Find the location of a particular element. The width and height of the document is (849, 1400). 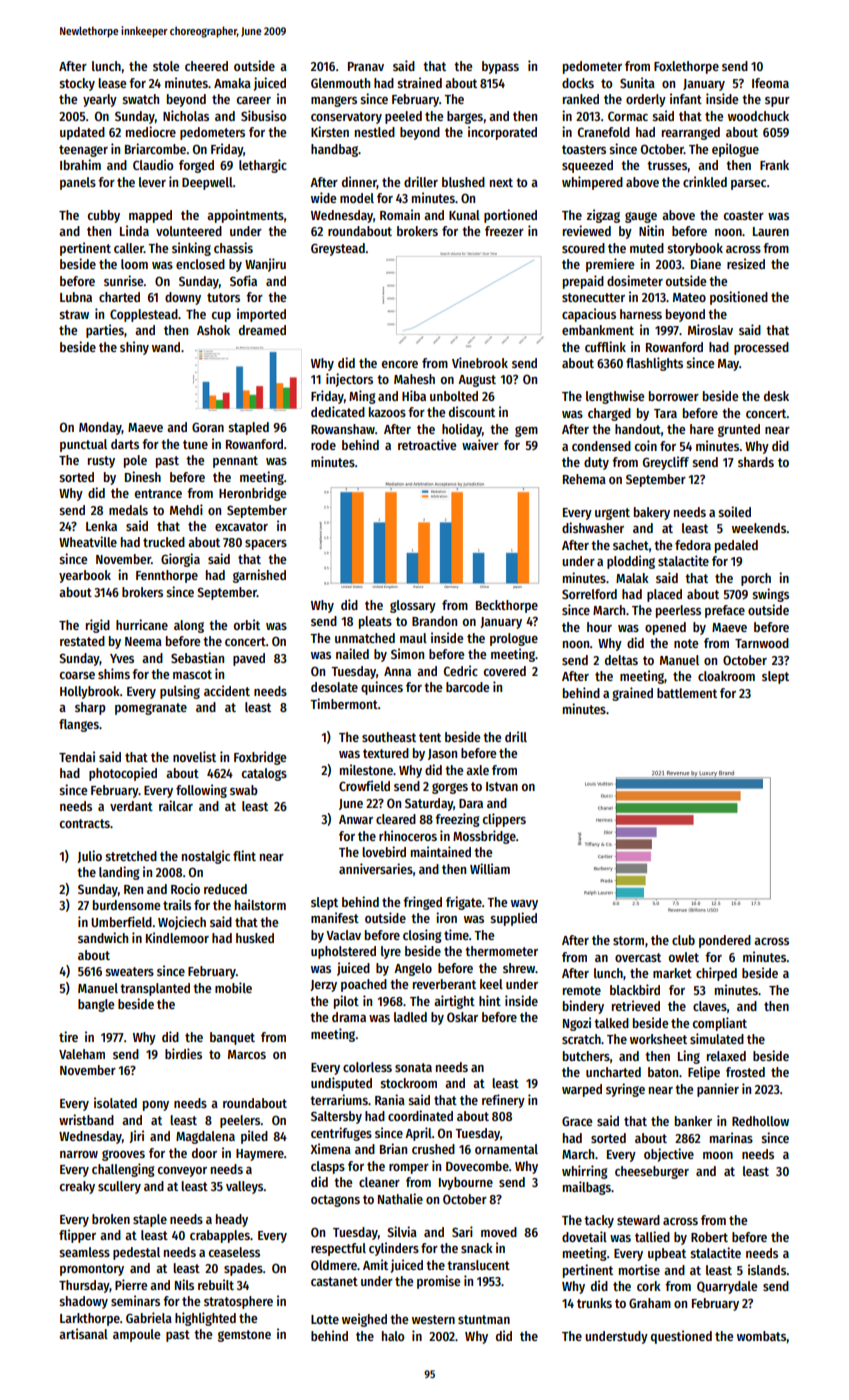

freezer is located at coordinates (504, 231).
